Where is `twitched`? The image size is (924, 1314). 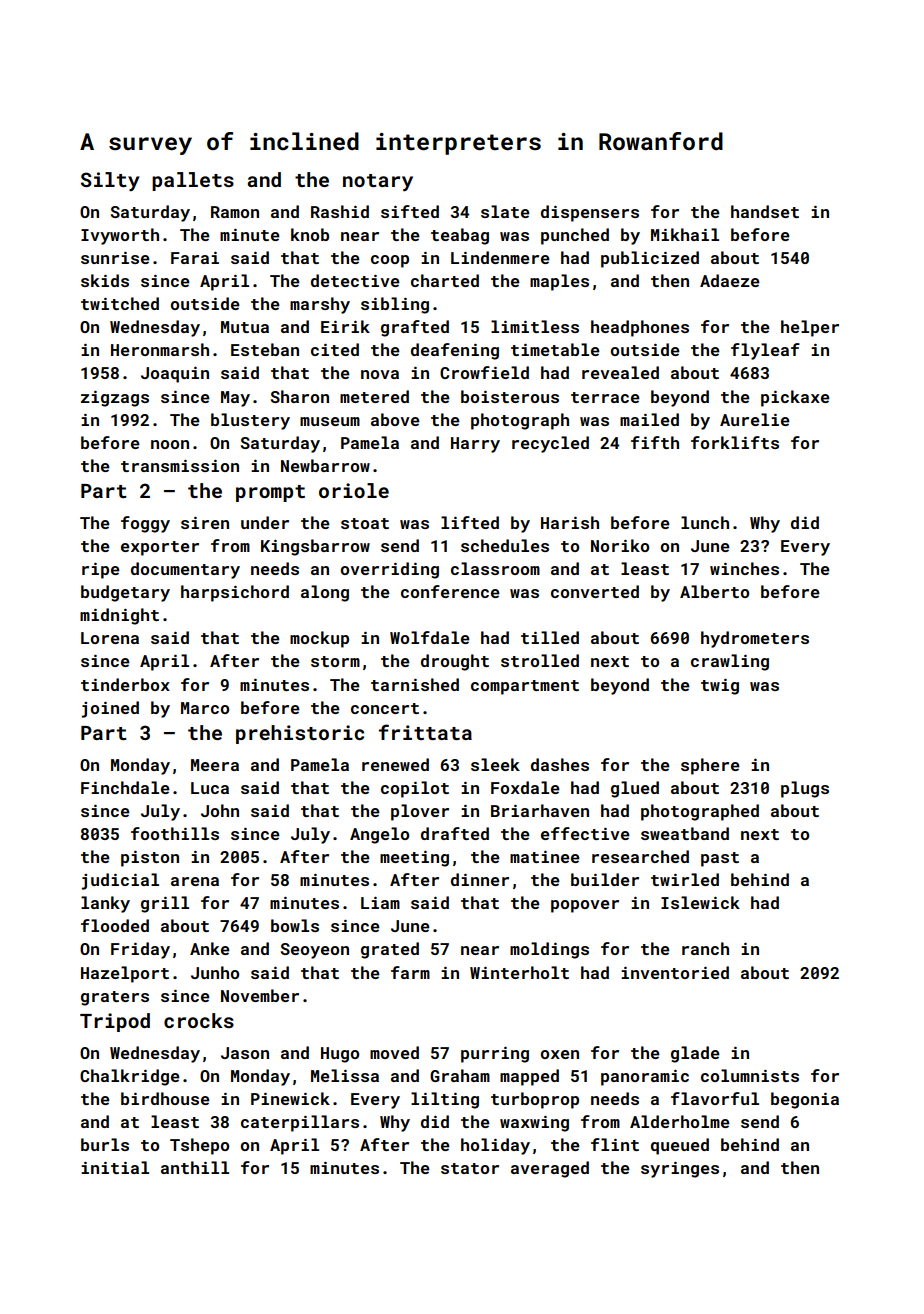 twitched is located at coordinates (120, 303).
